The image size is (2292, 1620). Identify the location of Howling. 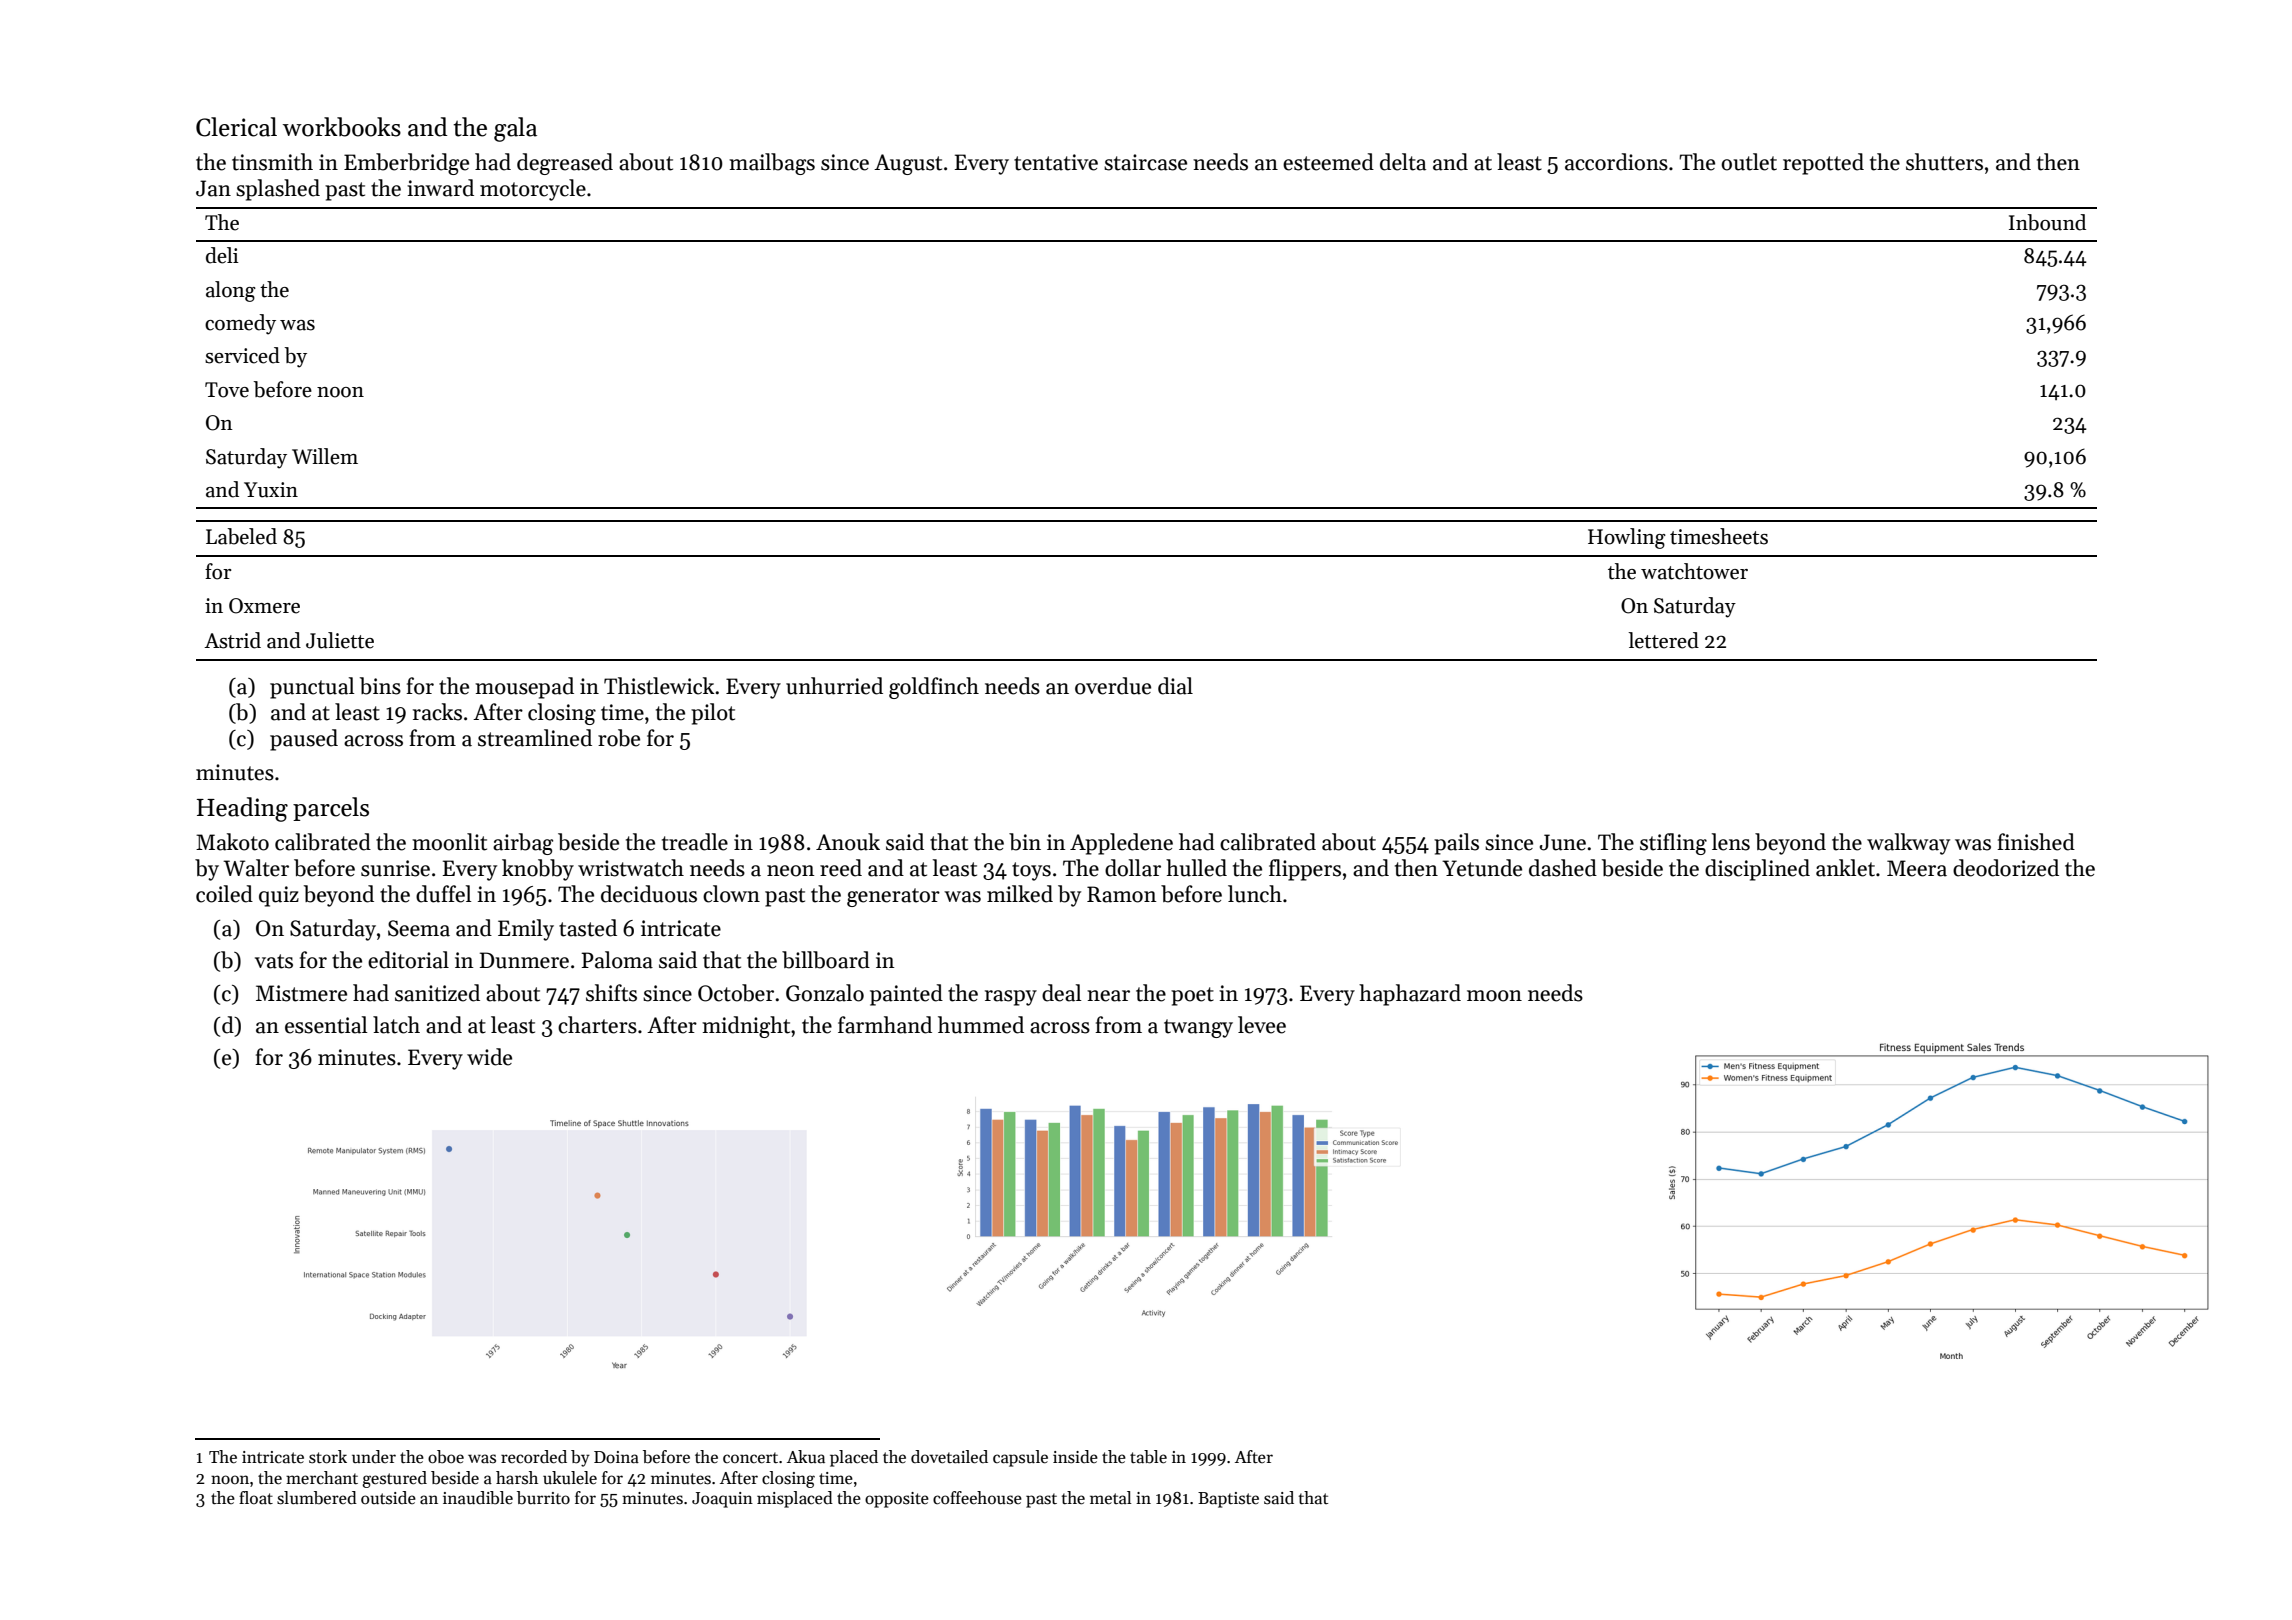
(1627, 538).
